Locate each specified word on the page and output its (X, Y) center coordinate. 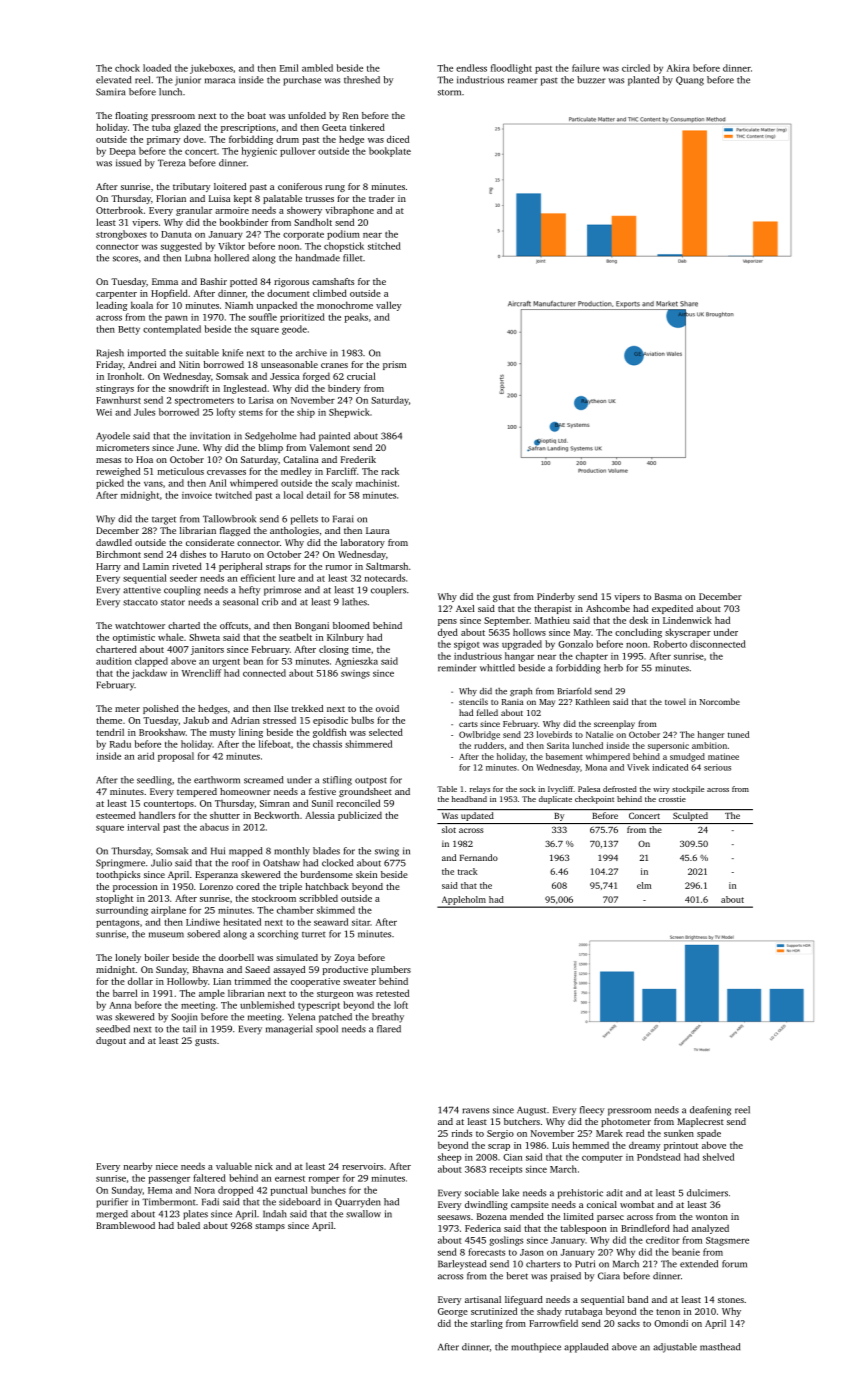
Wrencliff (201, 673)
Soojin (184, 1018)
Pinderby (556, 597)
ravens (475, 1111)
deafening (710, 1111)
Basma (668, 596)
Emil (289, 68)
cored (248, 886)
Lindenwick (687, 620)
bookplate (390, 152)
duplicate (555, 800)
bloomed (351, 625)
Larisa (261, 400)
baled (188, 1225)
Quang (690, 81)
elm (644, 885)
